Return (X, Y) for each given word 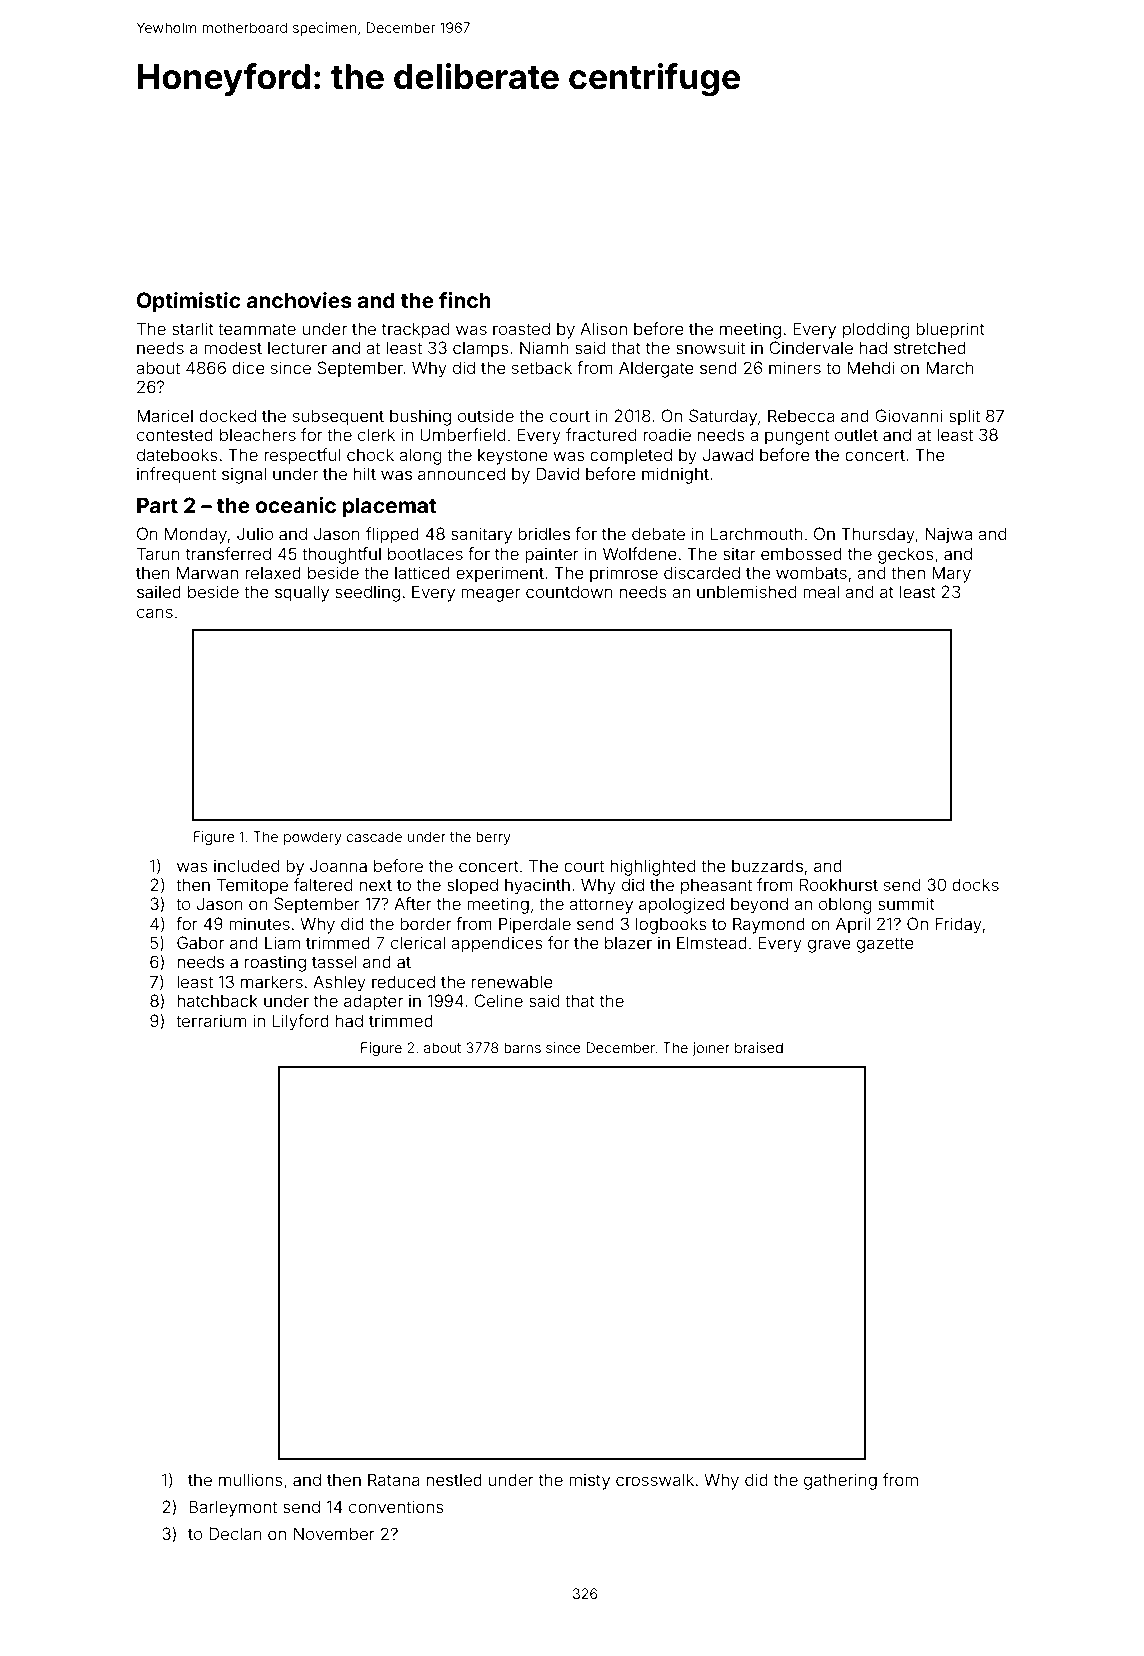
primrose (624, 574)
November (334, 1533)
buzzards (767, 865)
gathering (840, 1481)
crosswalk (655, 1479)
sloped (472, 886)
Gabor (200, 942)
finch (465, 300)
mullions (250, 1479)
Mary (951, 574)
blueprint (950, 330)
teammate (257, 329)
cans (155, 613)
